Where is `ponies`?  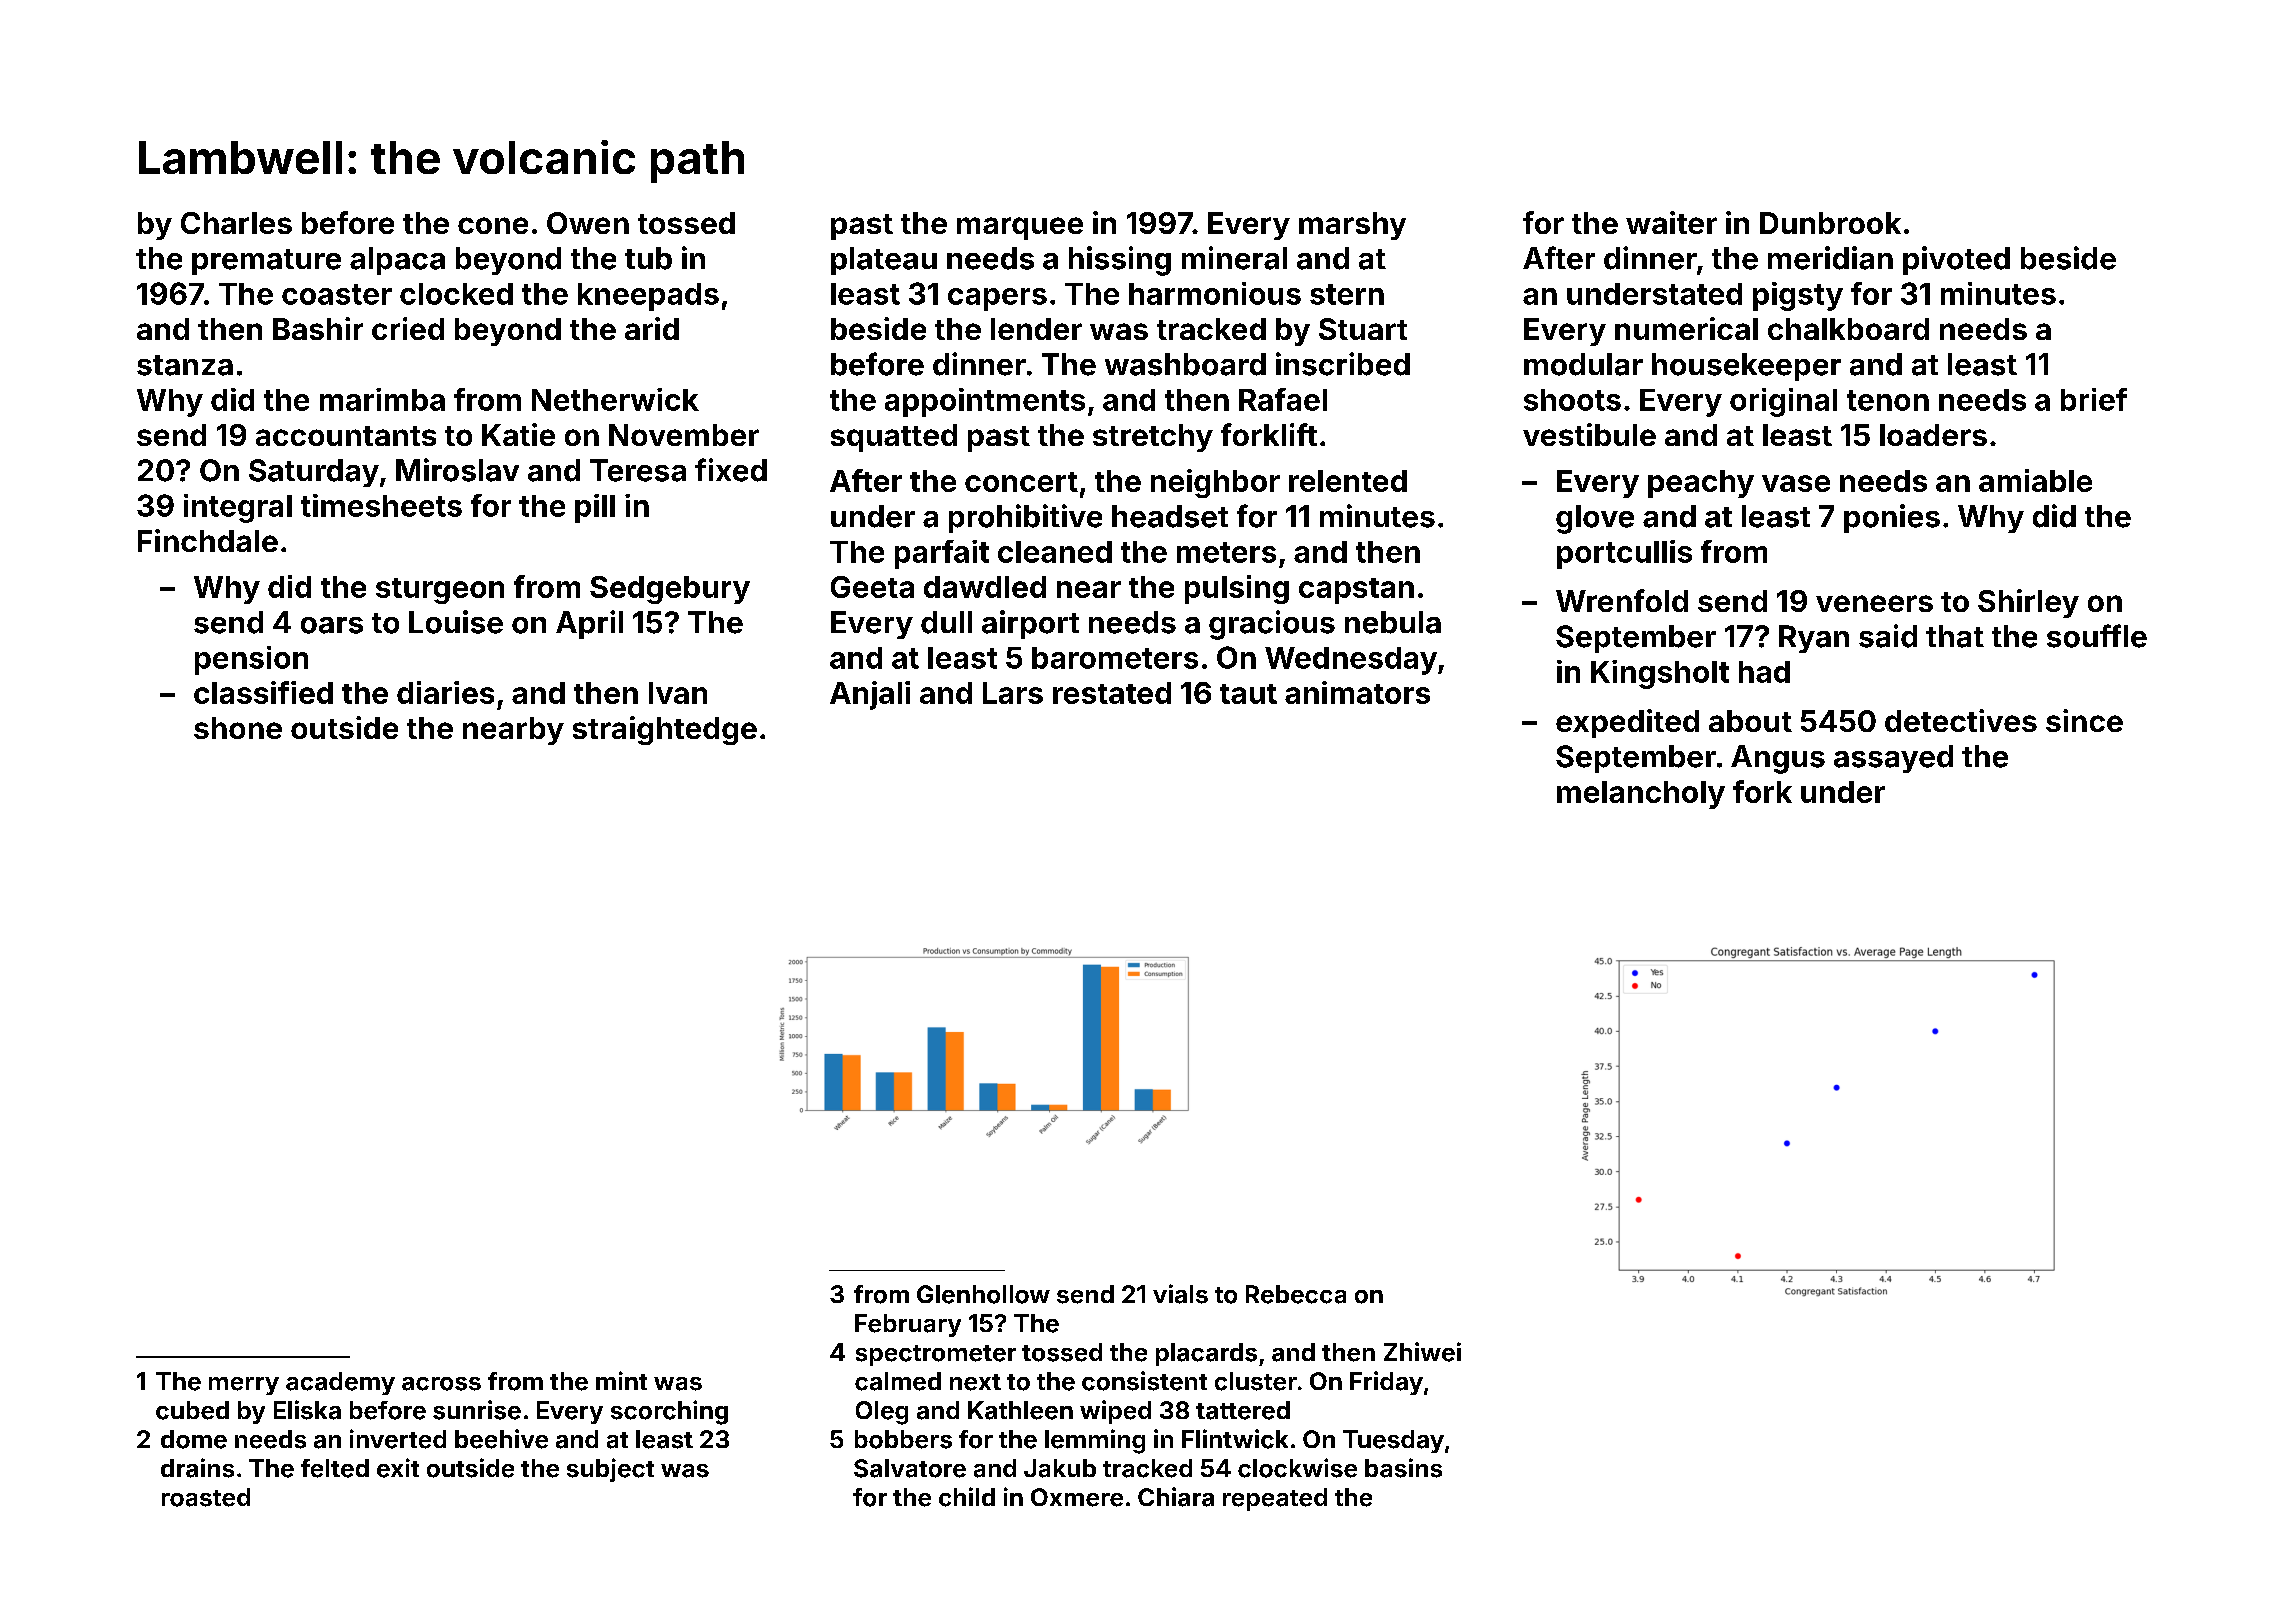
ponies is located at coordinates (1892, 518).
